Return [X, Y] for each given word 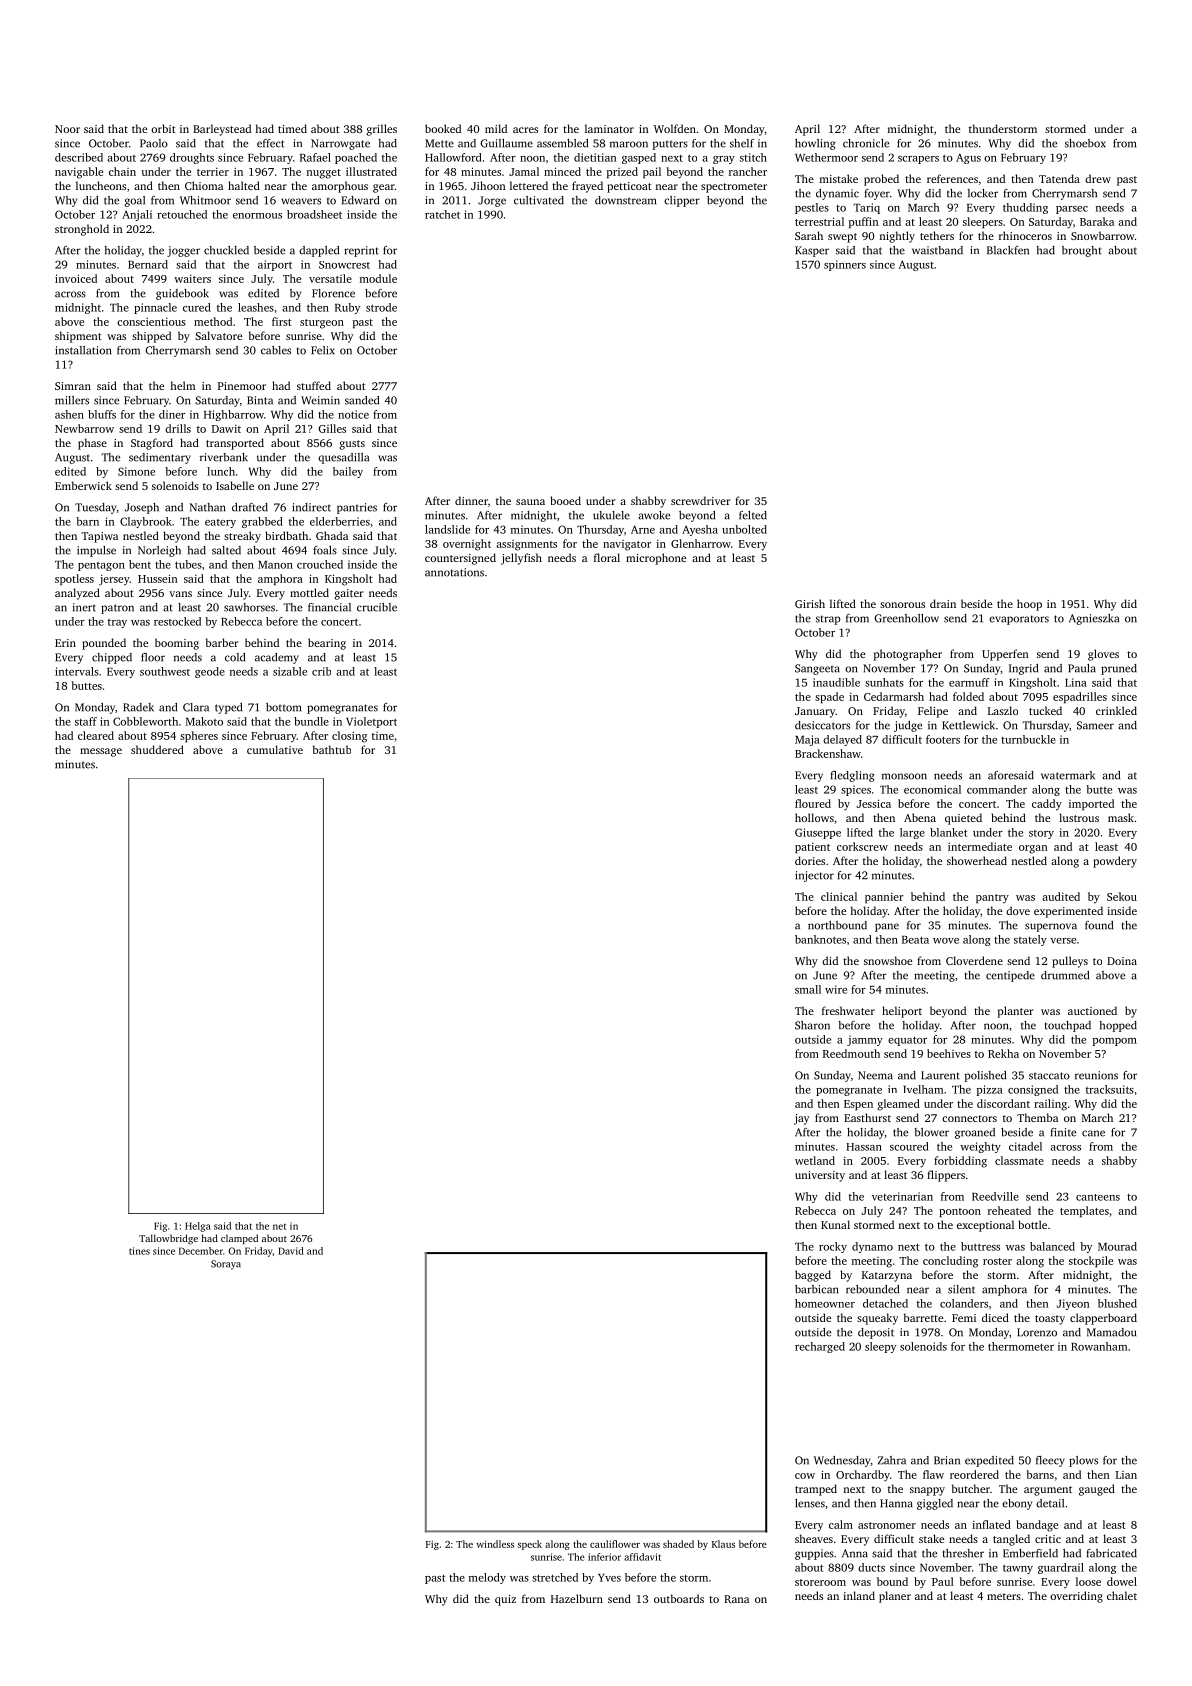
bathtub [332, 749]
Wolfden [675, 128]
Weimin [320, 400]
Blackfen [1008, 250]
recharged [820, 1347]
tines [139, 1251]
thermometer [1021, 1346]
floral [607, 557]
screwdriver [700, 500]
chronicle [866, 143]
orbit [163, 128]
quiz [505, 1600]
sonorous [902, 605]
